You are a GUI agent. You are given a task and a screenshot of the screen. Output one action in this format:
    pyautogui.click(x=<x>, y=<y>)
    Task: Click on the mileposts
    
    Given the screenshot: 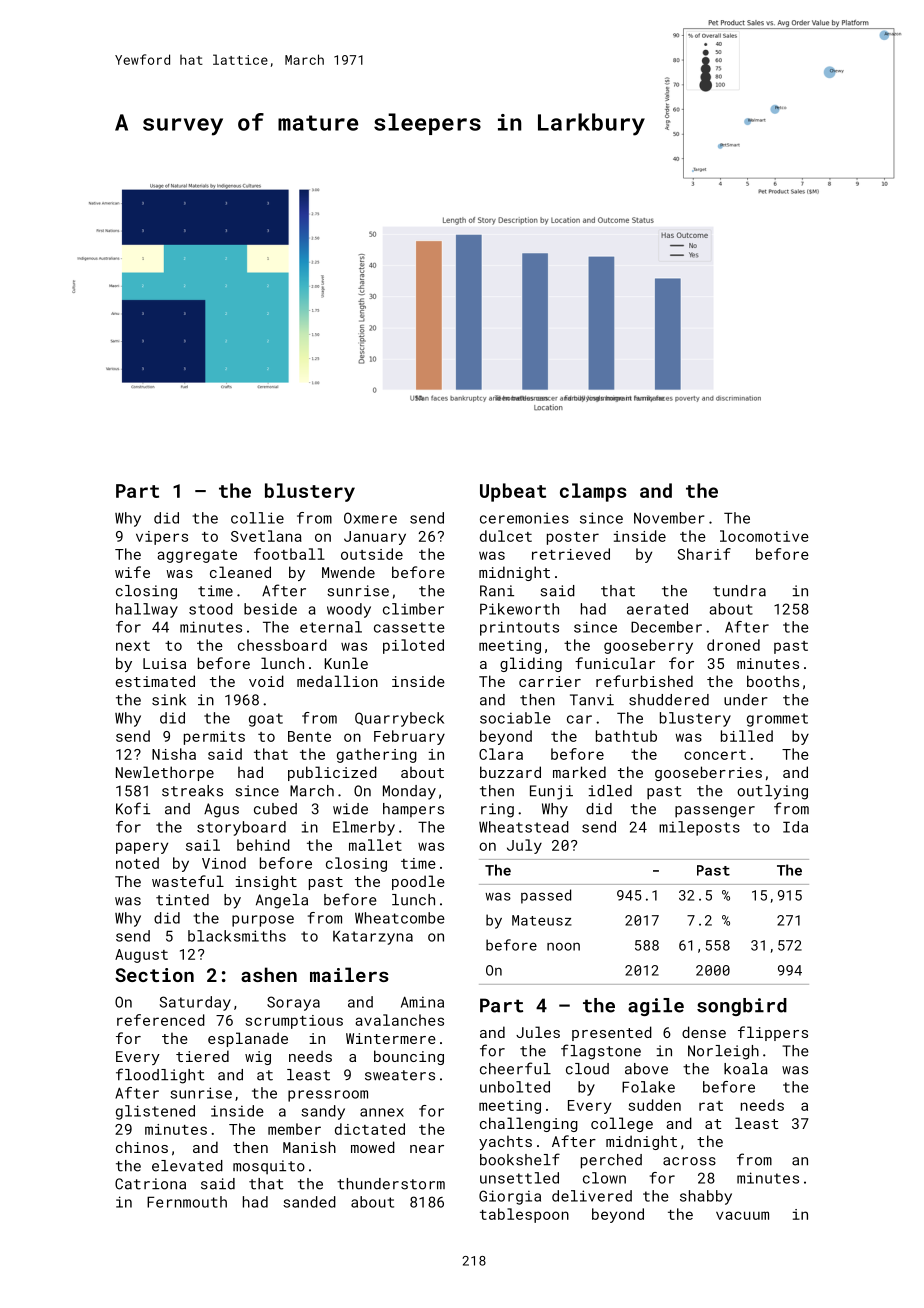 What is the action you would take?
    pyautogui.click(x=699, y=828)
